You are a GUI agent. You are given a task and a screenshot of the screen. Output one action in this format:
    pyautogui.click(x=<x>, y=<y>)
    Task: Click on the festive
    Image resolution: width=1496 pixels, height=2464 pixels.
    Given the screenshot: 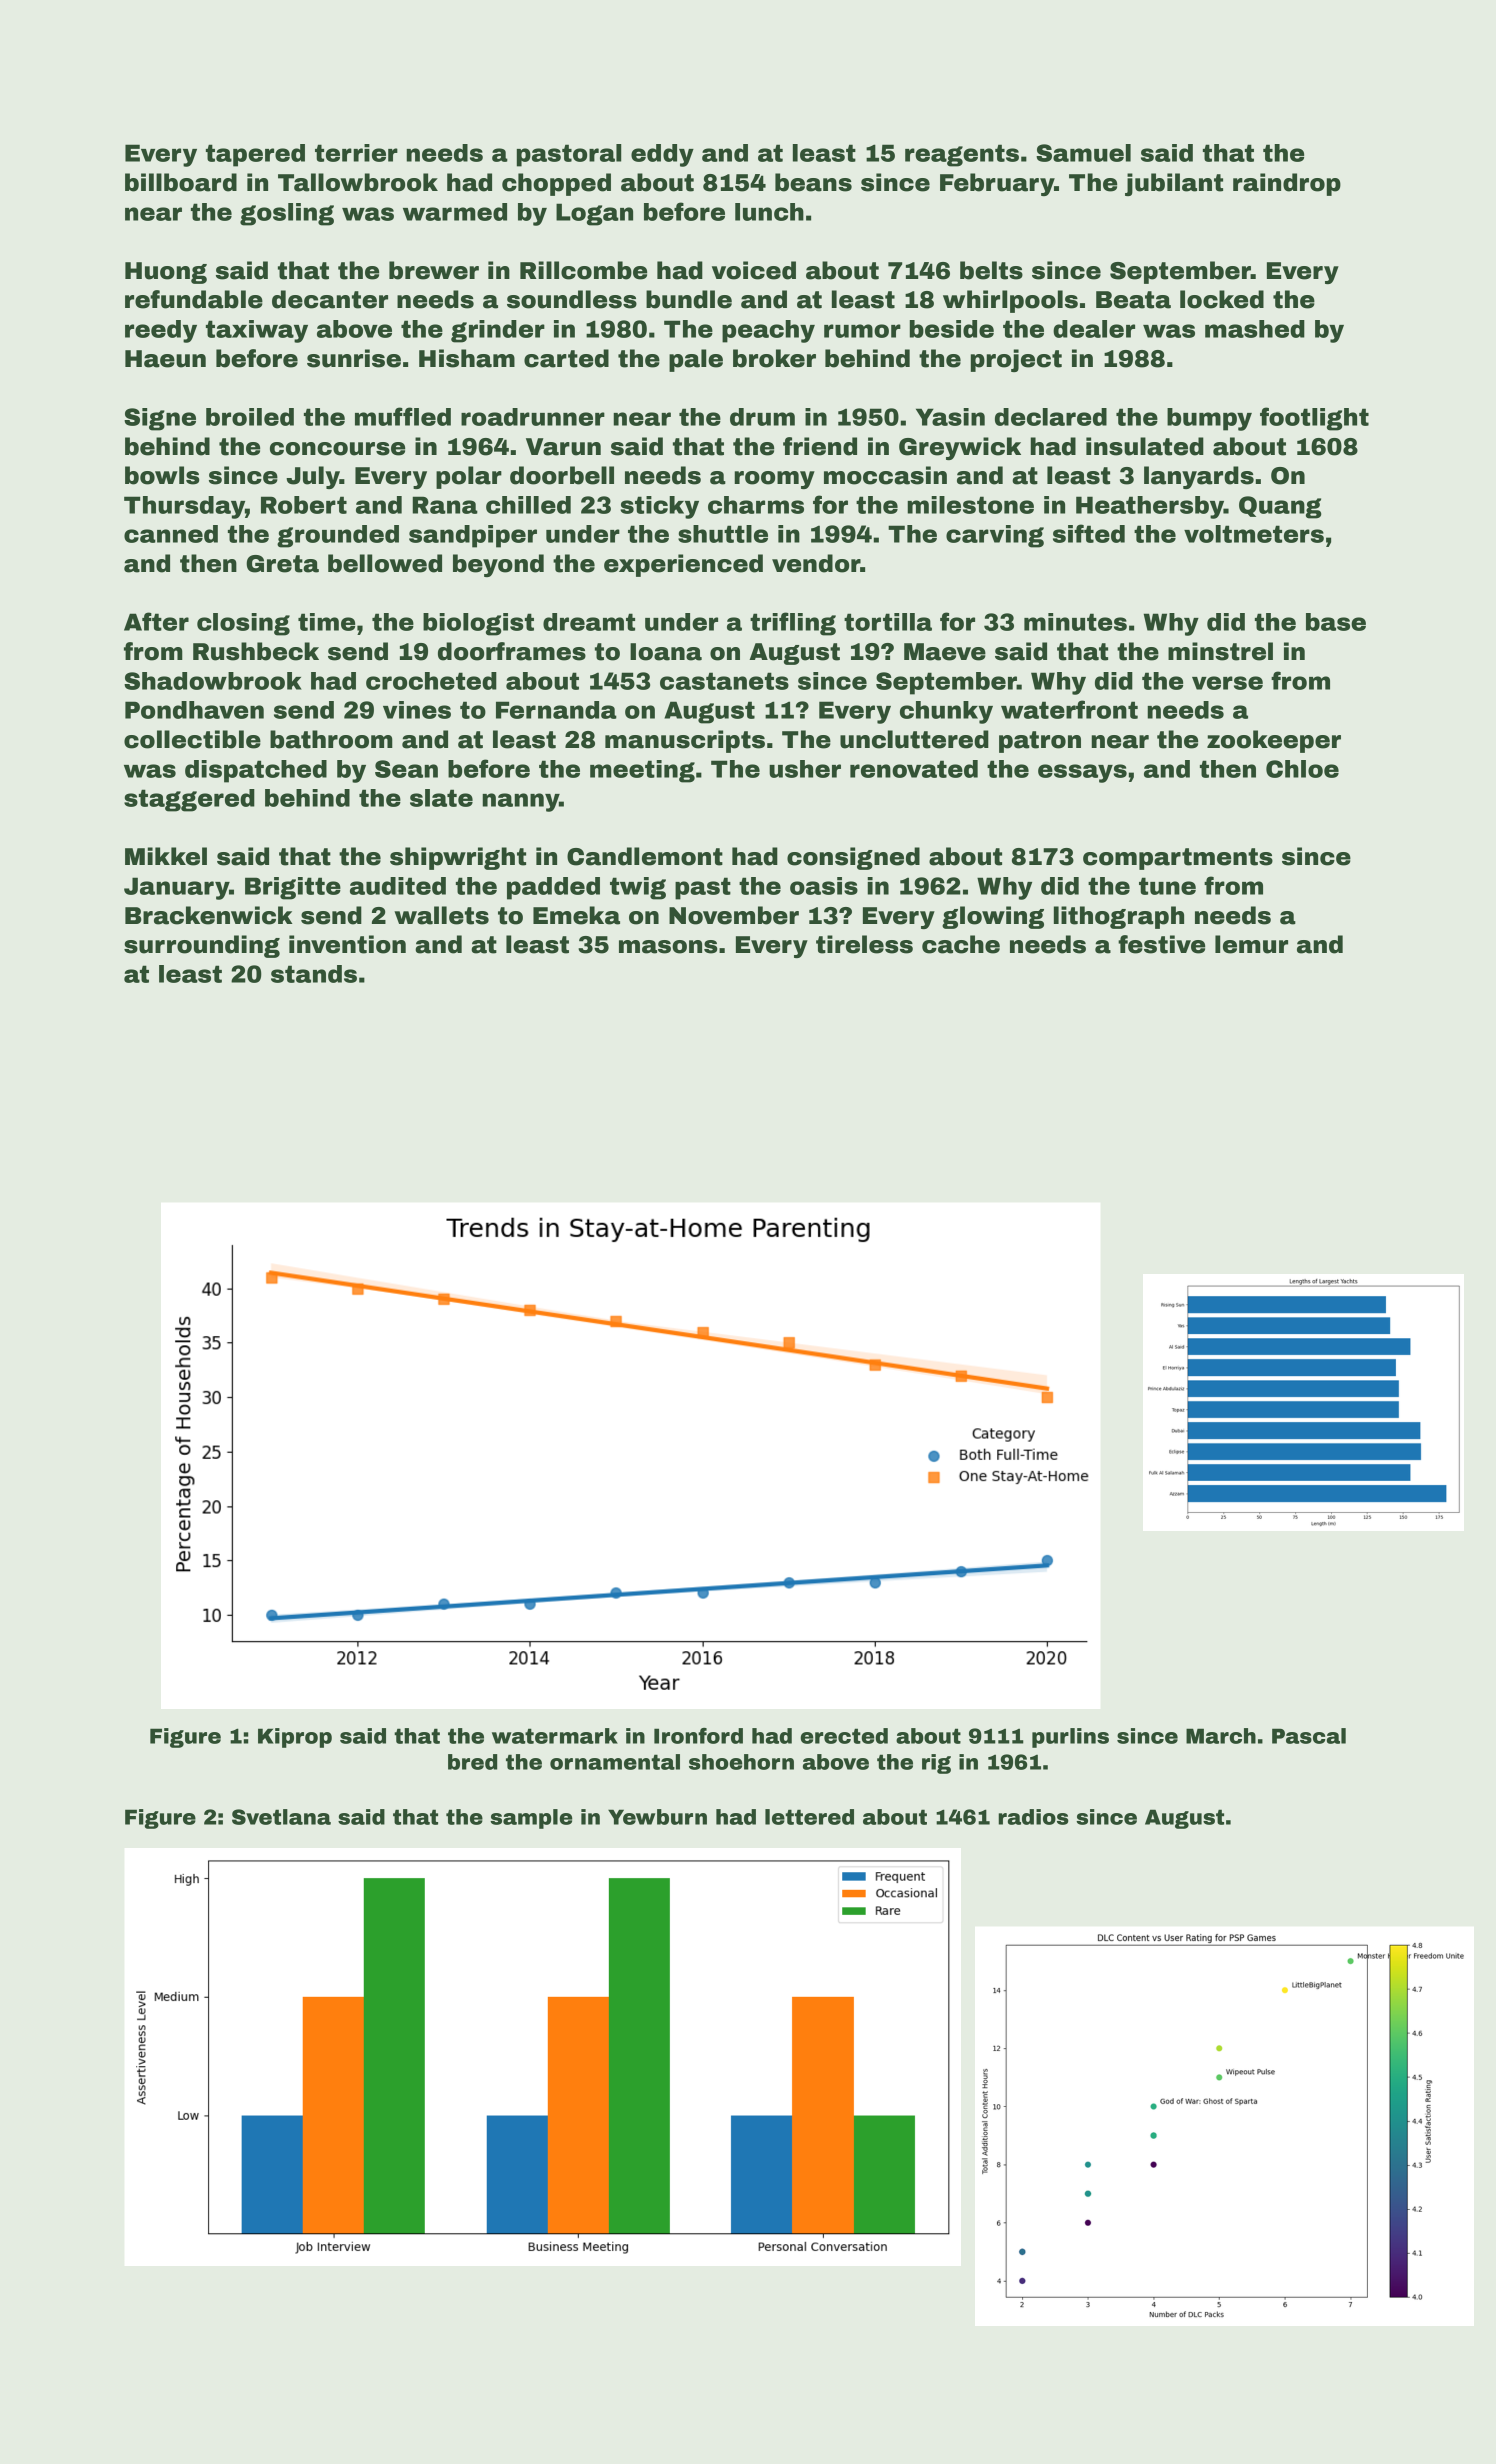 What is the action you would take?
    pyautogui.click(x=1161, y=944)
